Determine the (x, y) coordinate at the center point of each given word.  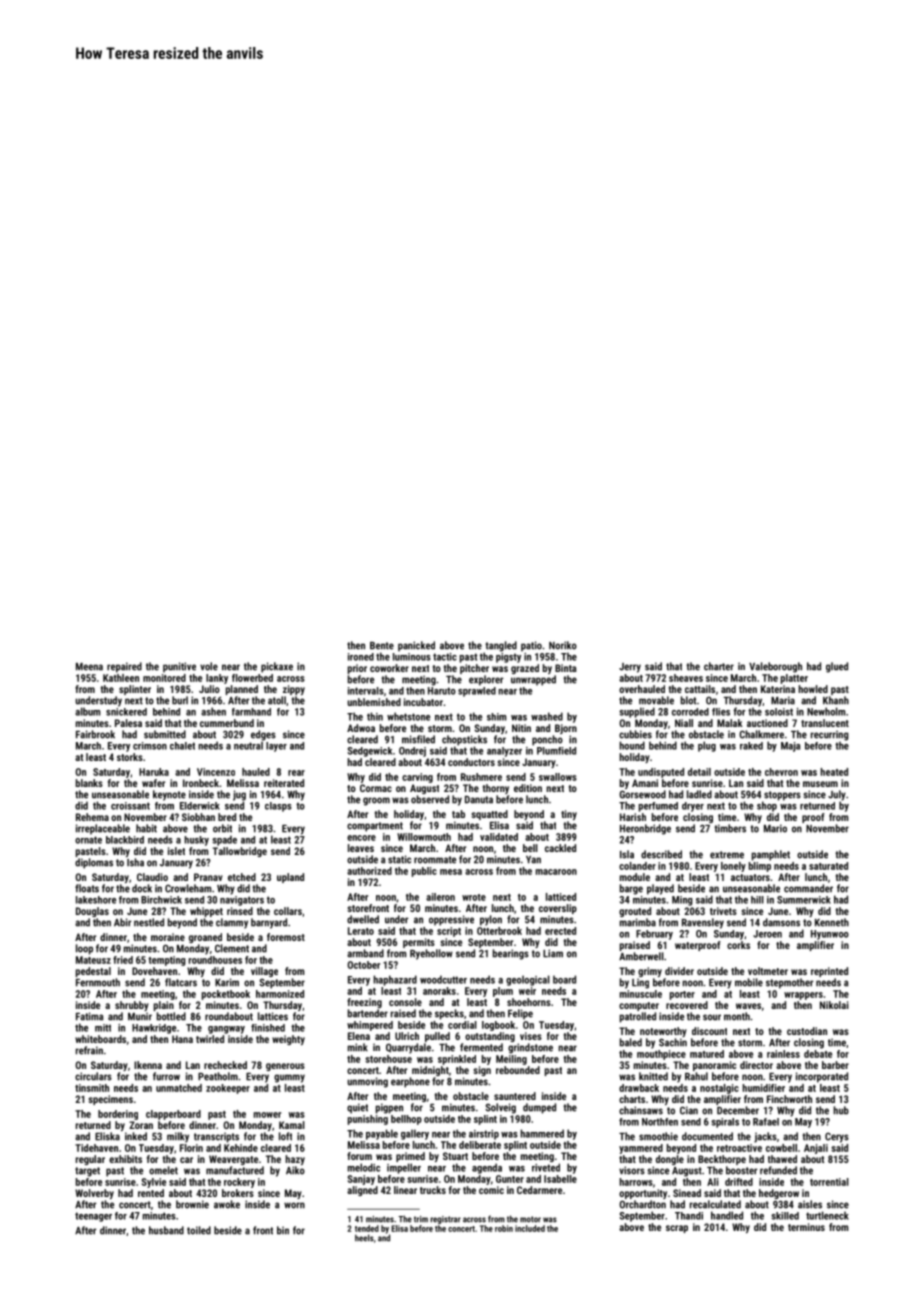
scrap (677, 1229)
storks (130, 757)
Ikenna (148, 1065)
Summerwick (804, 900)
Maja (790, 747)
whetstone (408, 716)
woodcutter (443, 979)
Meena (89, 667)
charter (719, 666)
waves (748, 1006)
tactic (445, 657)
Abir (123, 922)
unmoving (367, 1082)
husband (166, 1230)
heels (364, 1238)
